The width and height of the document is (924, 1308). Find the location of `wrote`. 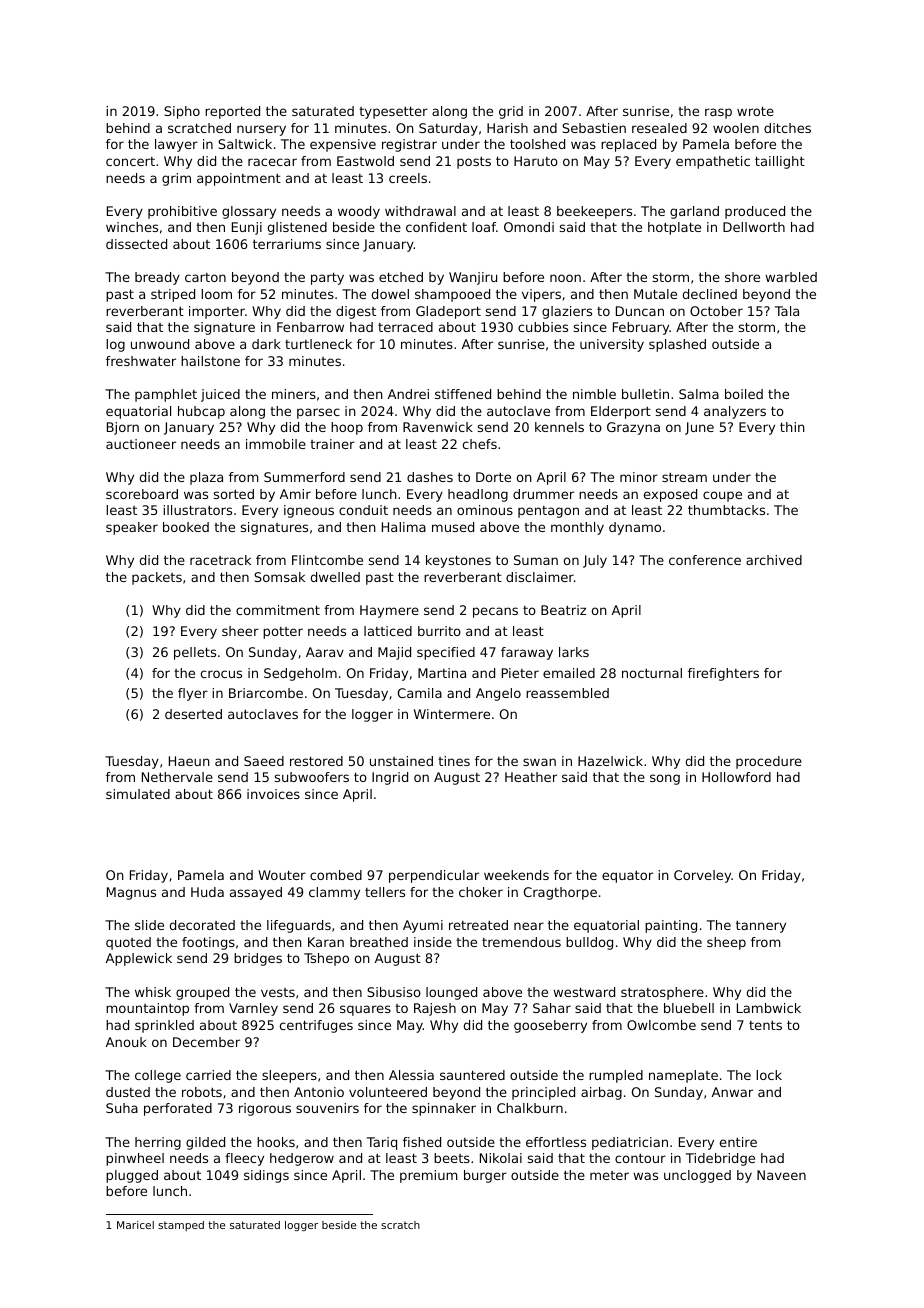

wrote is located at coordinates (755, 111).
